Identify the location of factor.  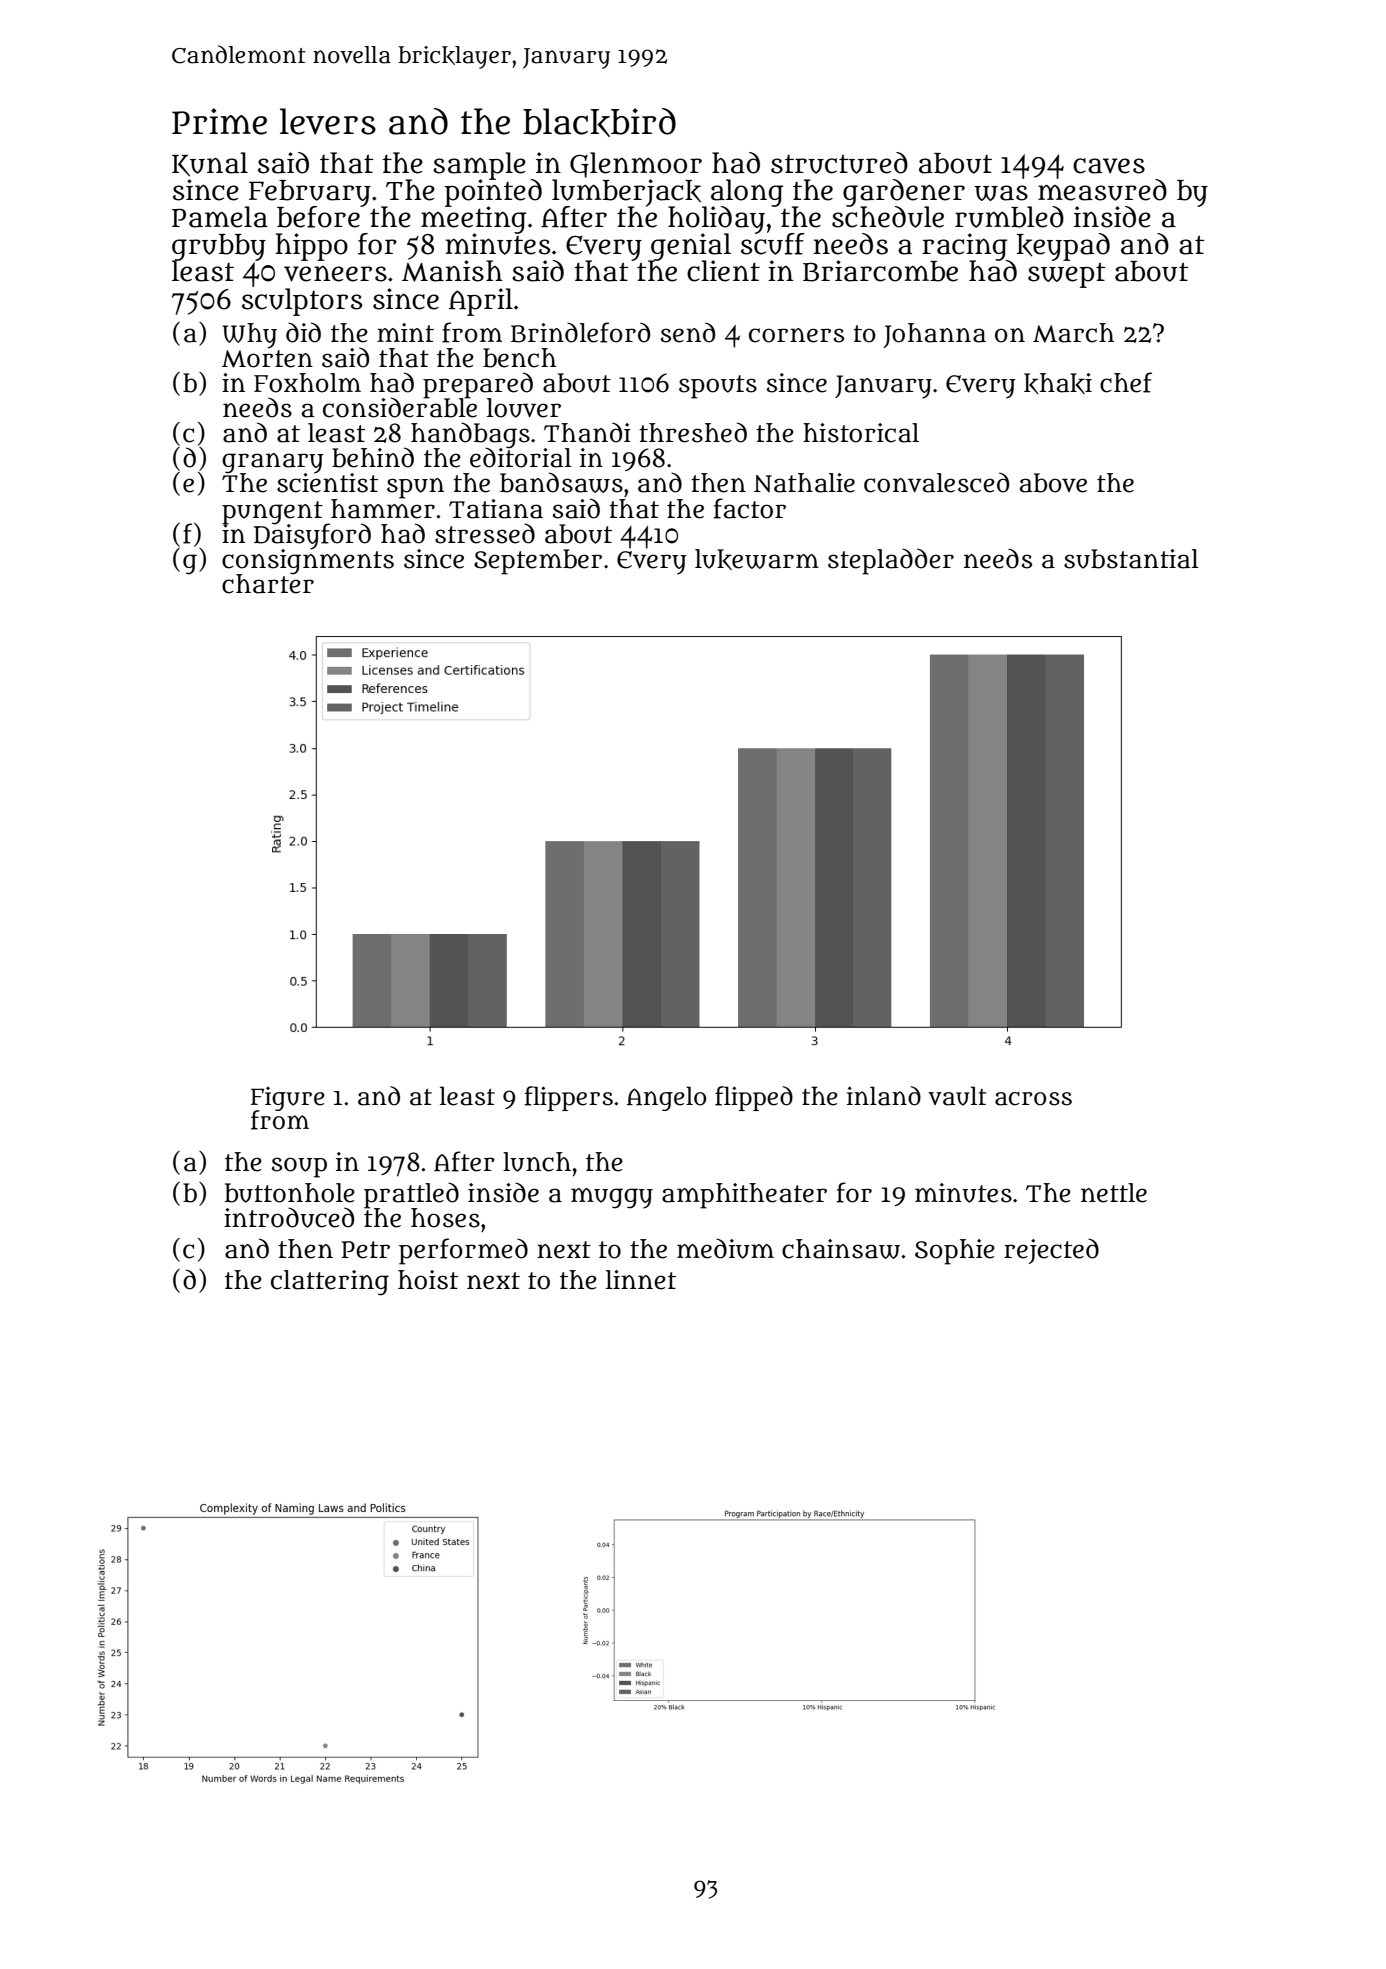
(749, 508).
